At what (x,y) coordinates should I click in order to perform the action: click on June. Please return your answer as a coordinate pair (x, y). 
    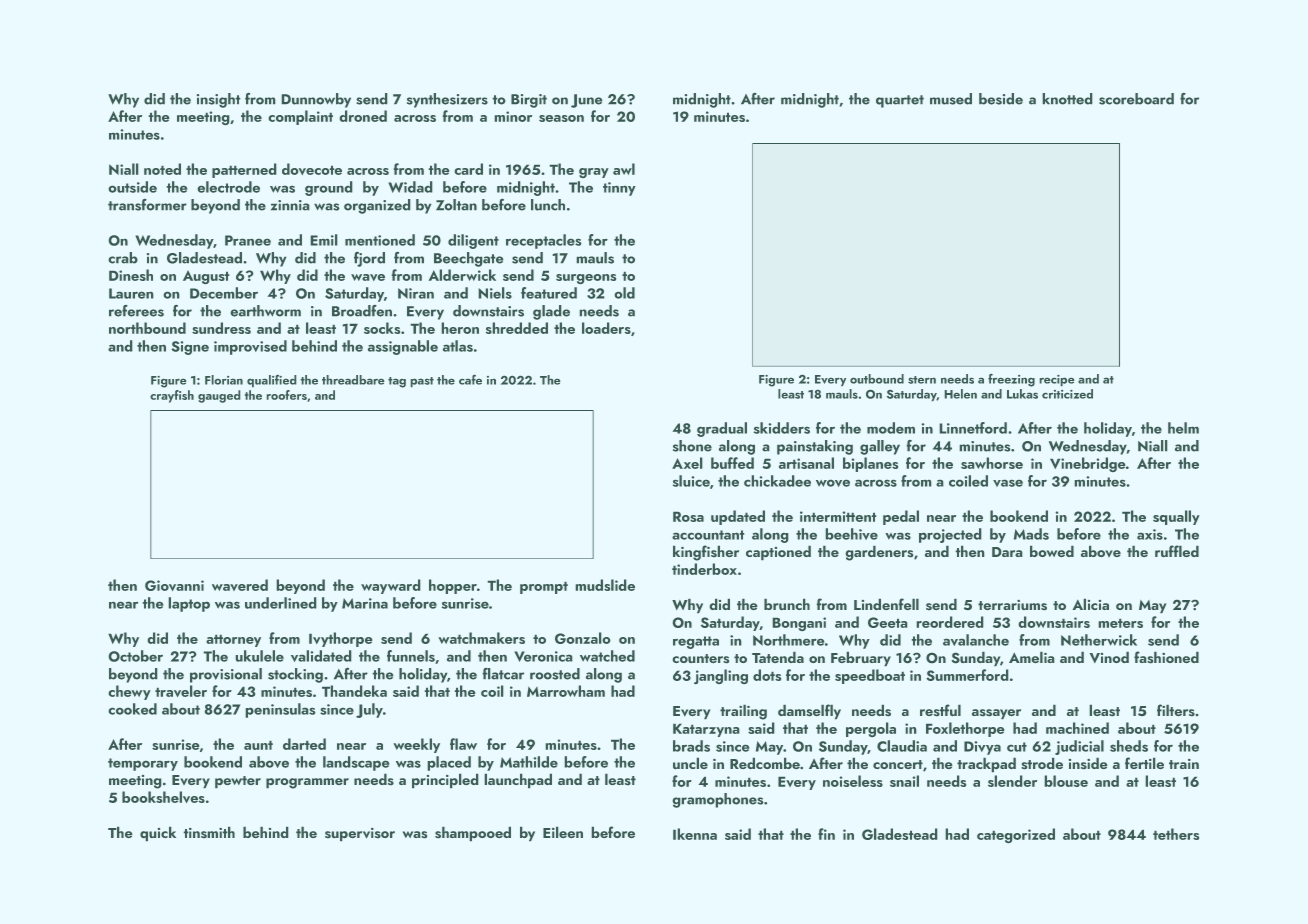
    Looking at the image, I should click on (586, 101).
